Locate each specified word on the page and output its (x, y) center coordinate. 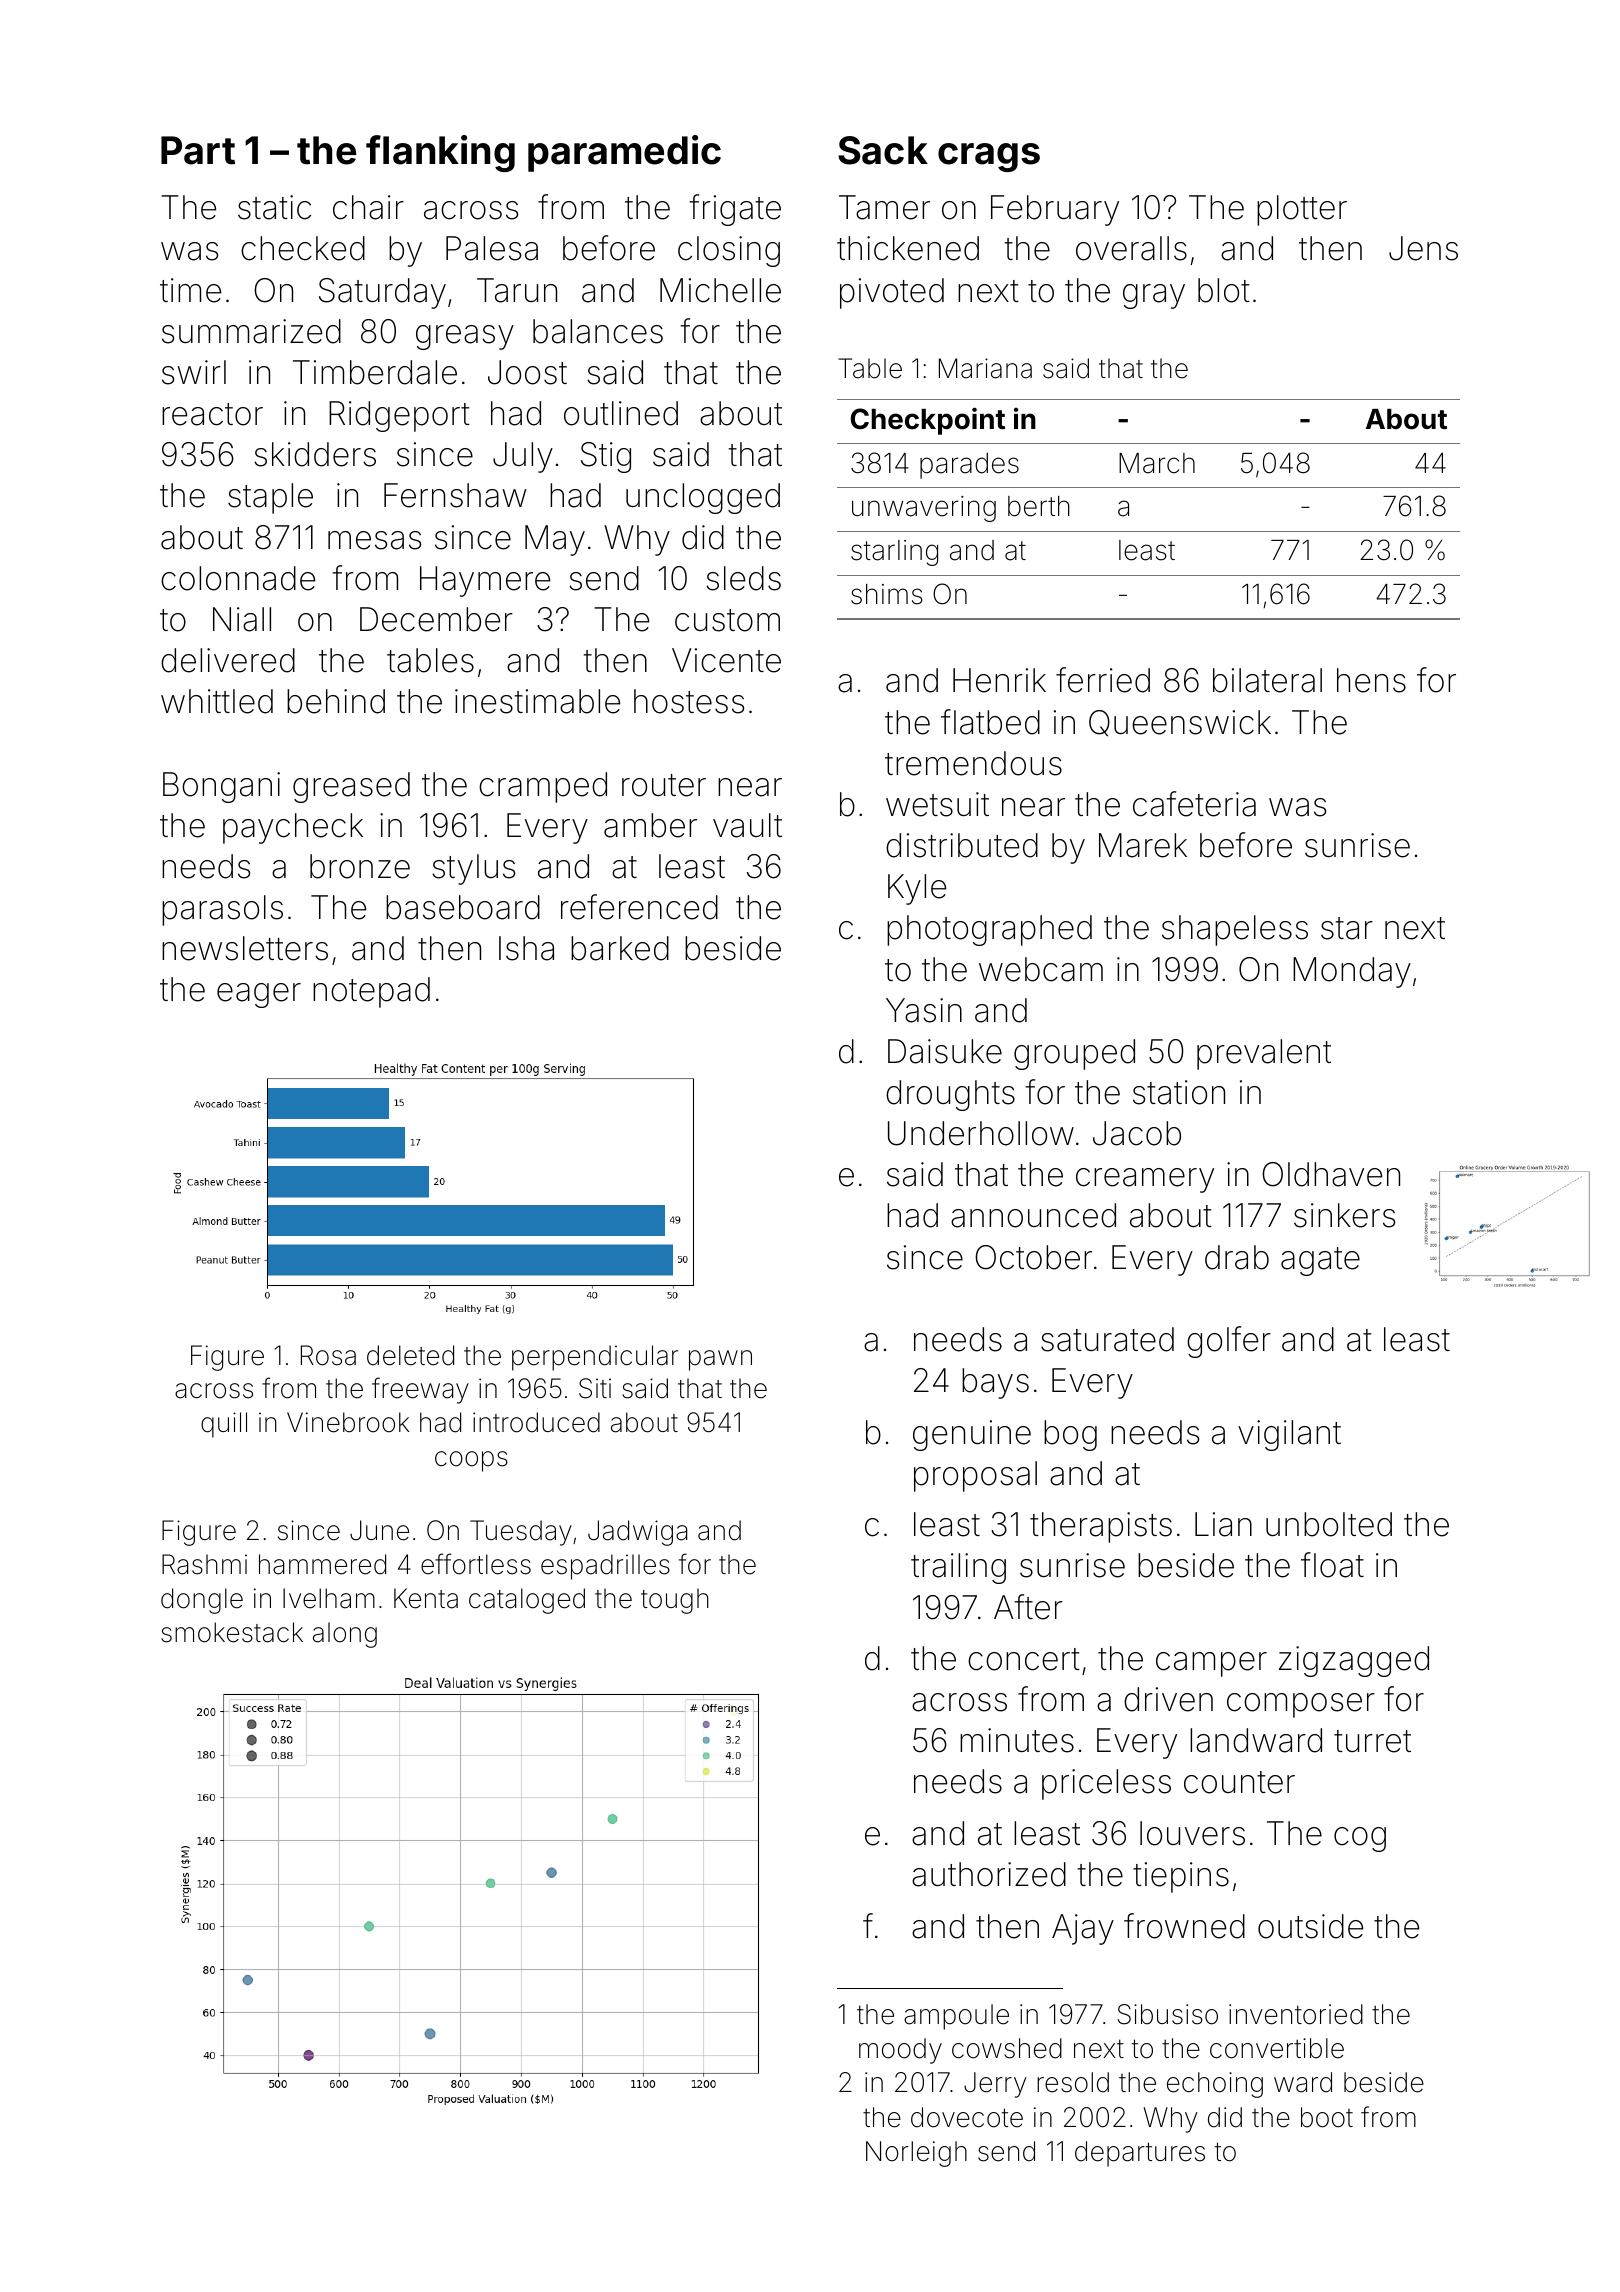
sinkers (1344, 1215)
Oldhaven (1331, 1174)
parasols (222, 910)
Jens (1423, 248)
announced (1033, 1215)
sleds (743, 578)
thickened (908, 248)
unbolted (1329, 1524)
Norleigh (916, 2154)
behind (336, 701)
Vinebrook (348, 1422)
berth (1039, 506)
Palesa (492, 248)
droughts (950, 1095)
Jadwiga (637, 1533)
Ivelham (329, 1598)
